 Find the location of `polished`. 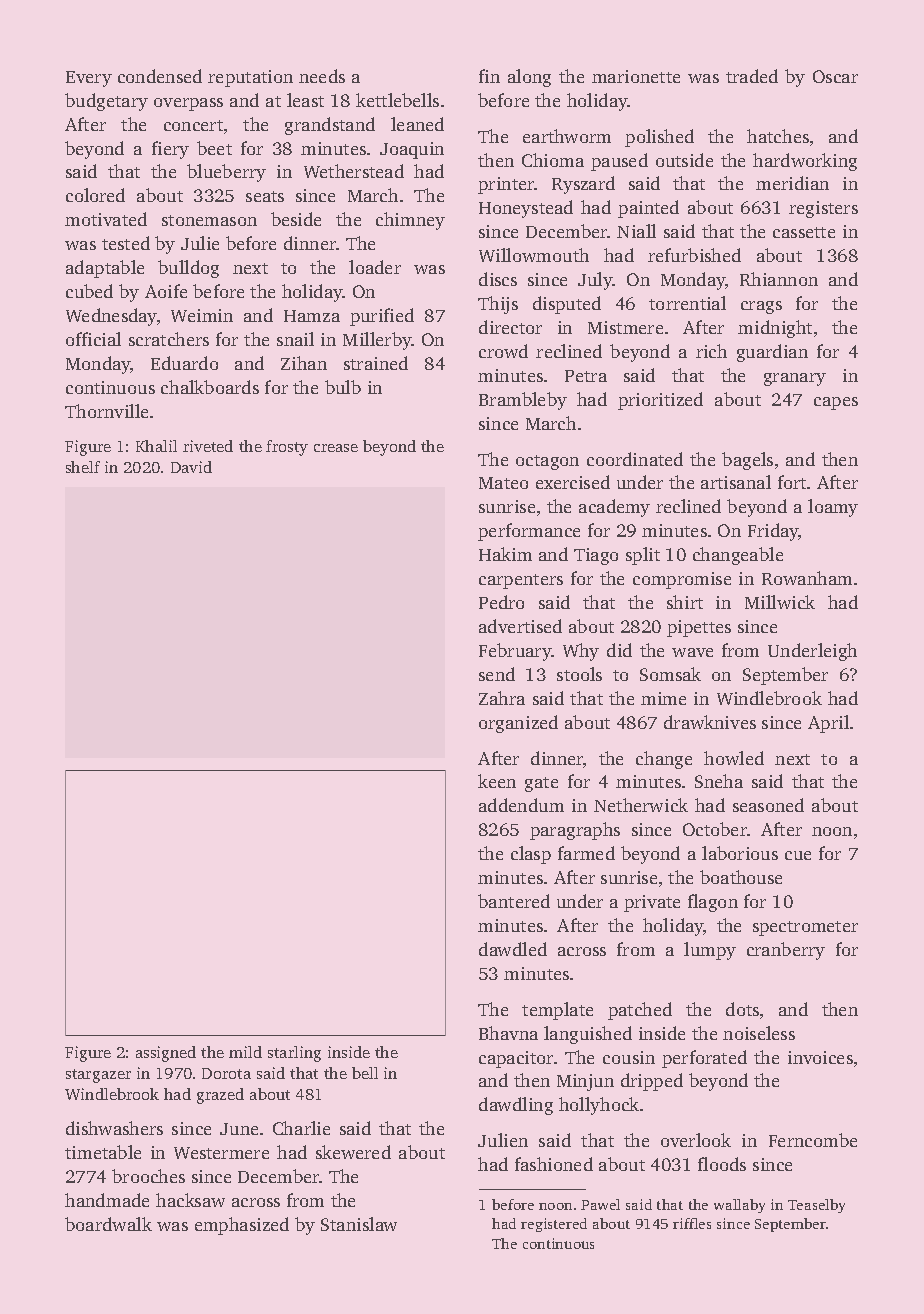

polished is located at coordinates (659, 138).
